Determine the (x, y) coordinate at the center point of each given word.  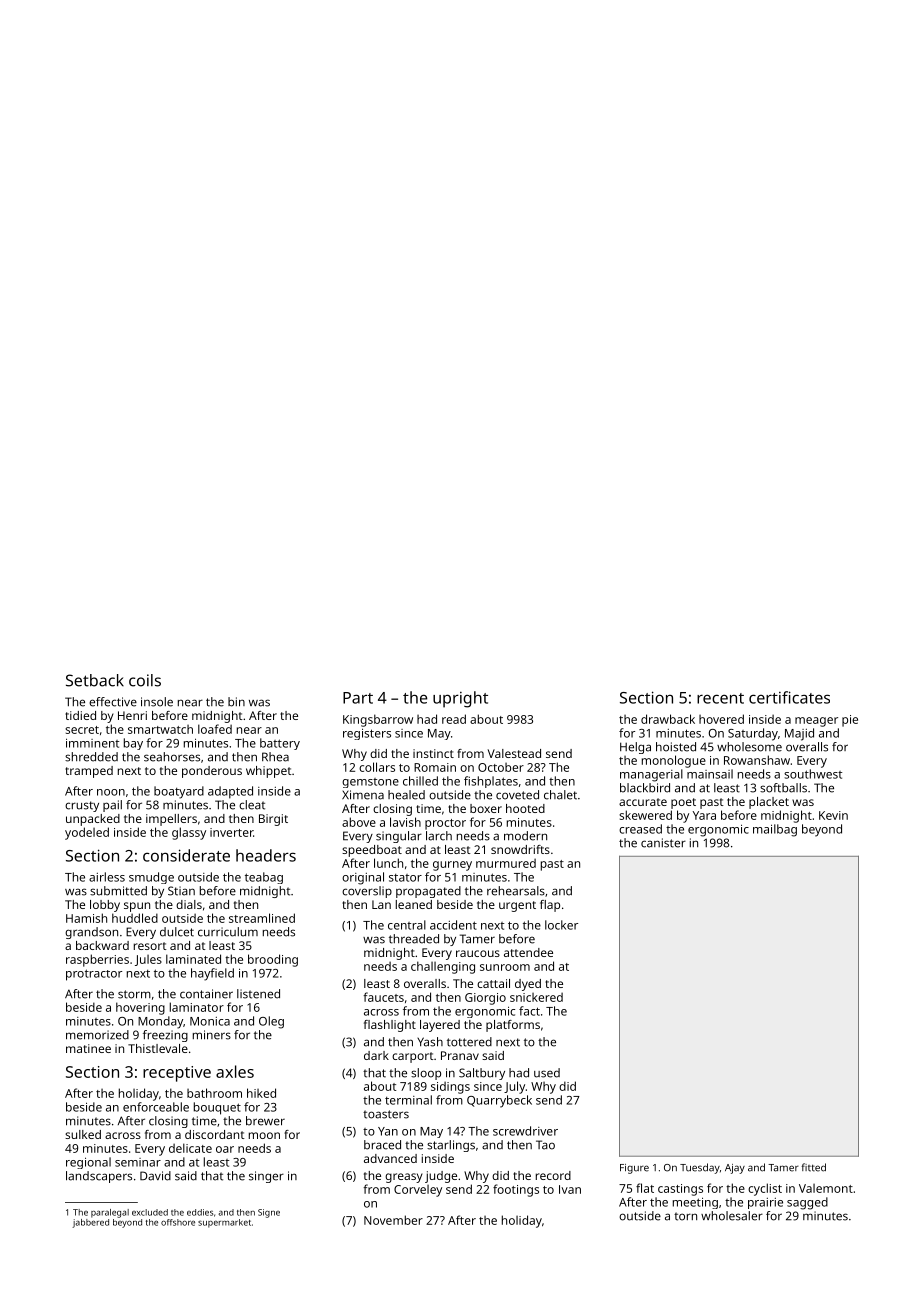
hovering (140, 1008)
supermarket (224, 1223)
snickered (536, 997)
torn (685, 1216)
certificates (789, 697)
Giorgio (485, 999)
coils (145, 680)
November (393, 1220)
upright (460, 699)
